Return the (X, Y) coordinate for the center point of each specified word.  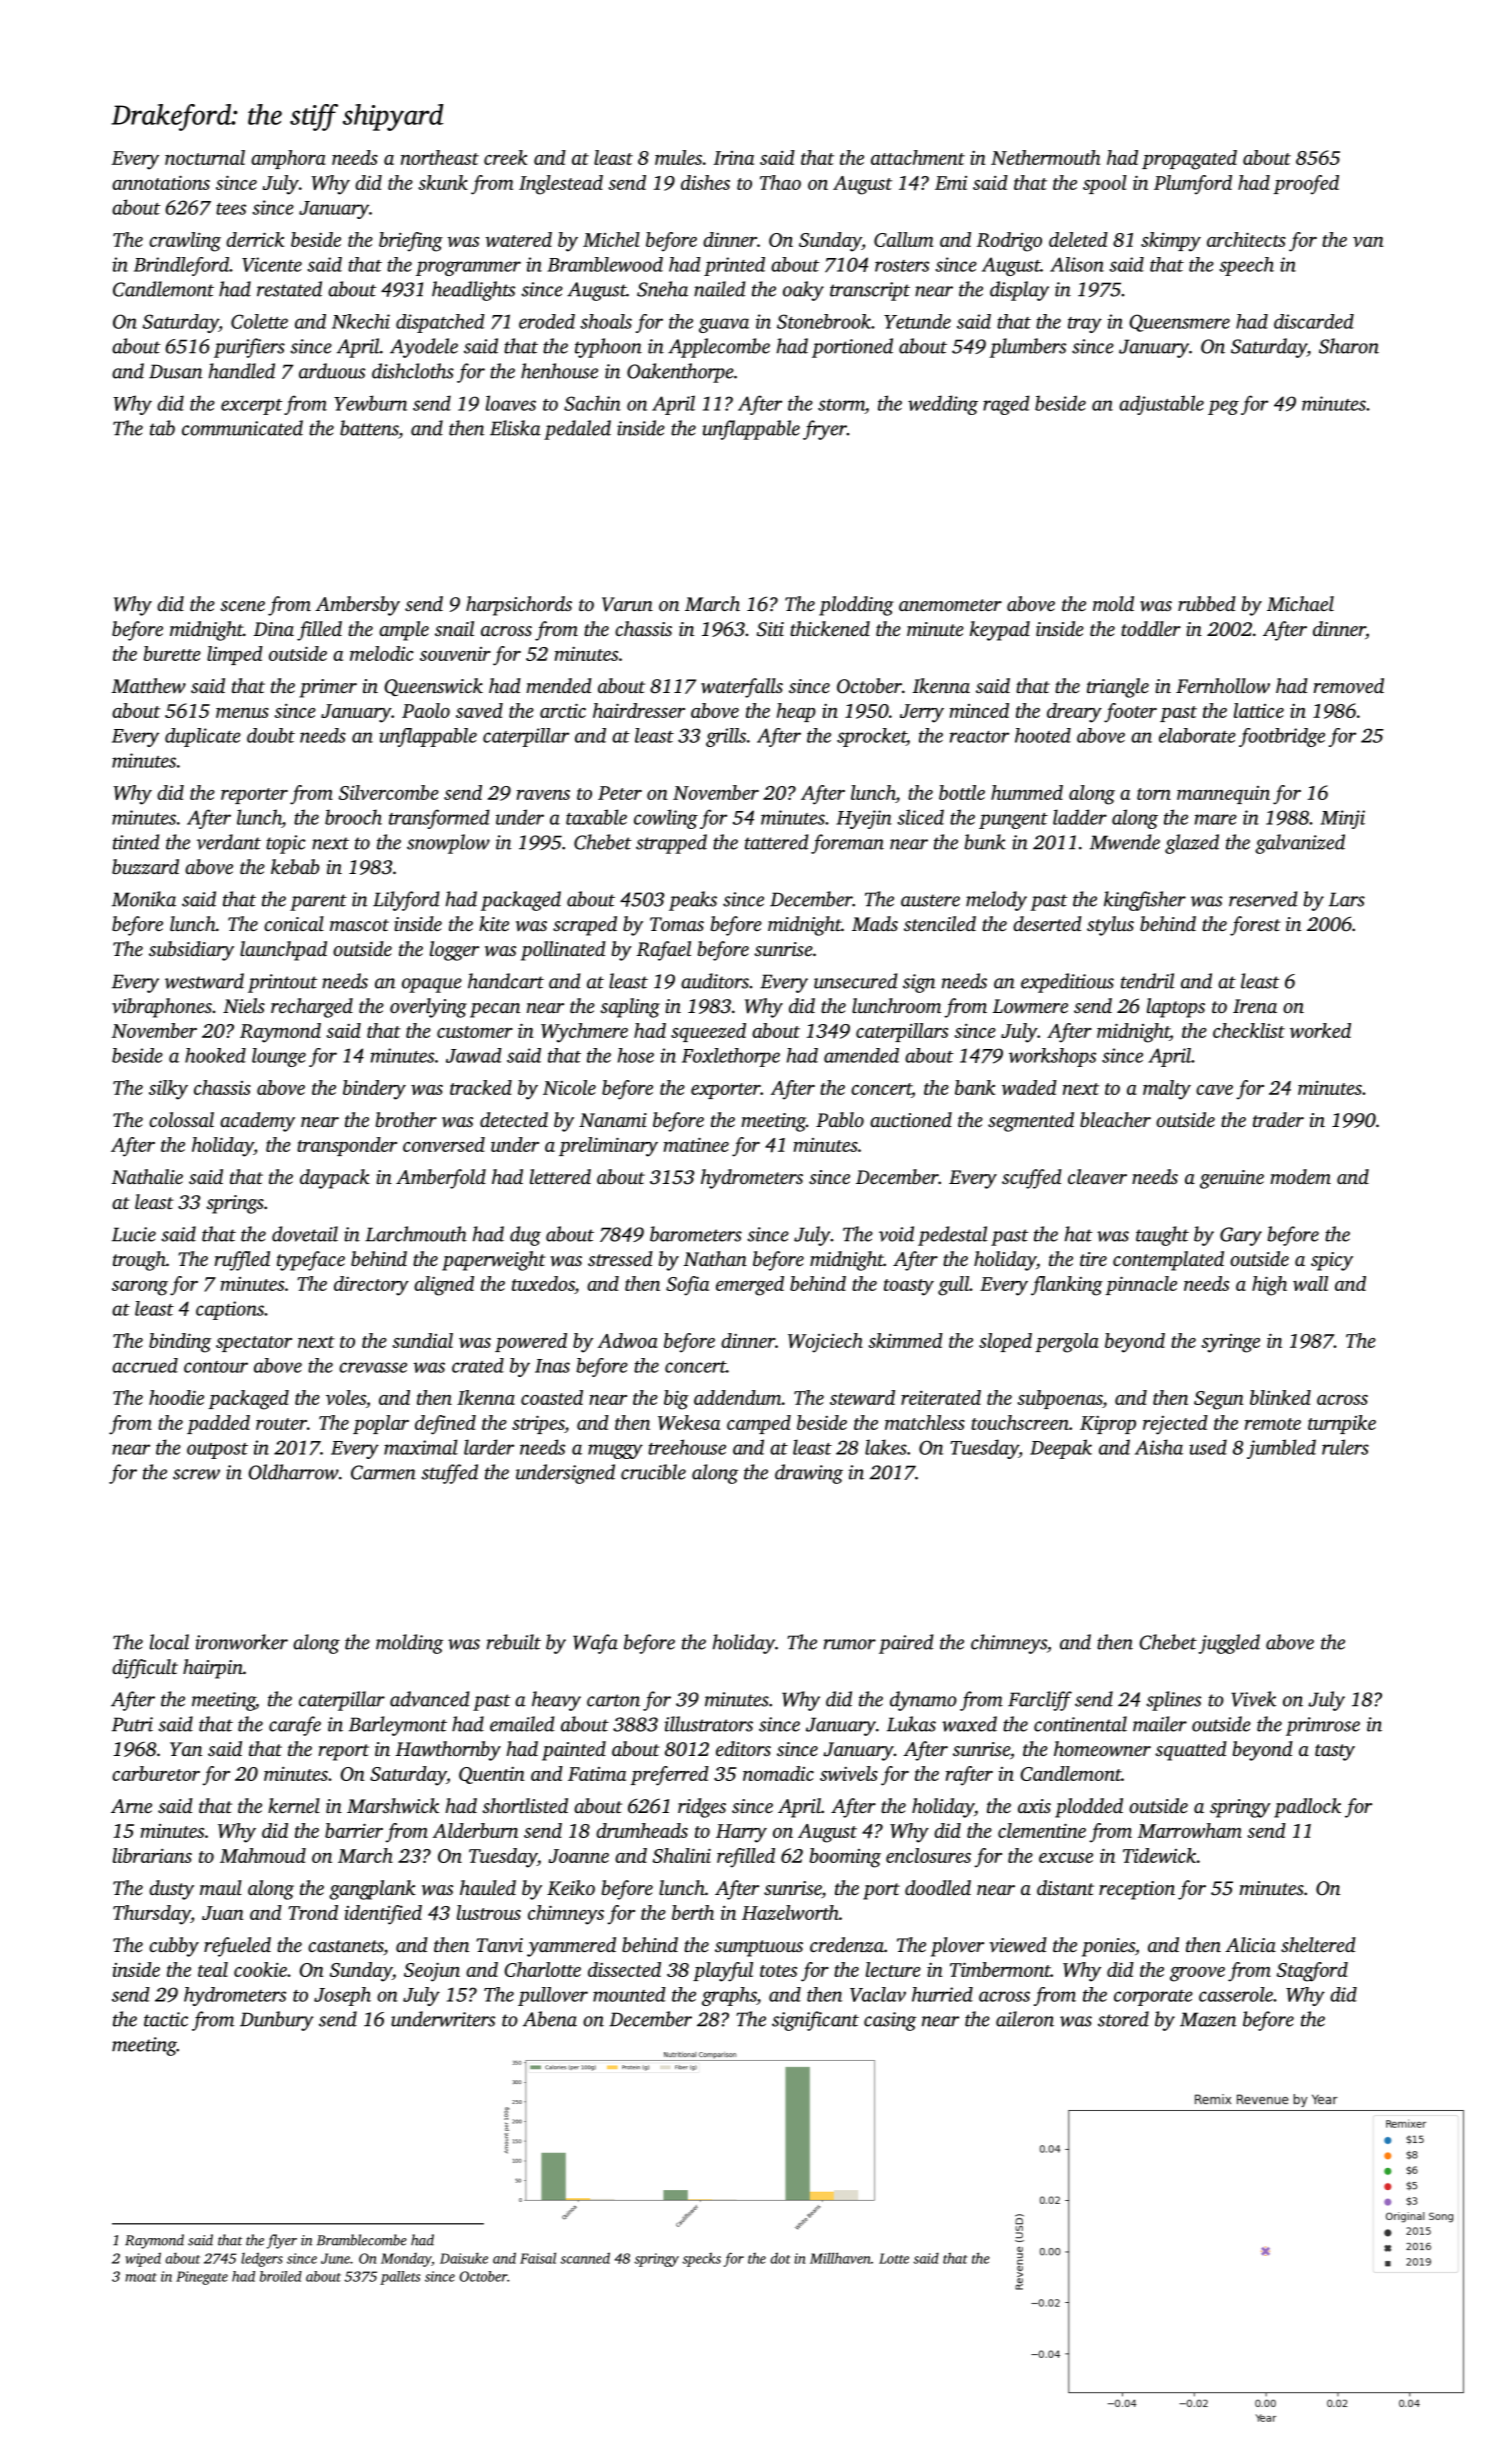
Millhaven (840, 2258)
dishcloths (413, 371)
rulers (1345, 1447)
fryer (825, 430)
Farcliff (1040, 1701)
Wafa (595, 1644)
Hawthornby (448, 1751)
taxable (596, 817)
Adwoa (628, 1340)
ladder (1080, 817)
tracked (481, 1087)
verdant (229, 842)
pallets (400, 2278)
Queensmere (1179, 323)
